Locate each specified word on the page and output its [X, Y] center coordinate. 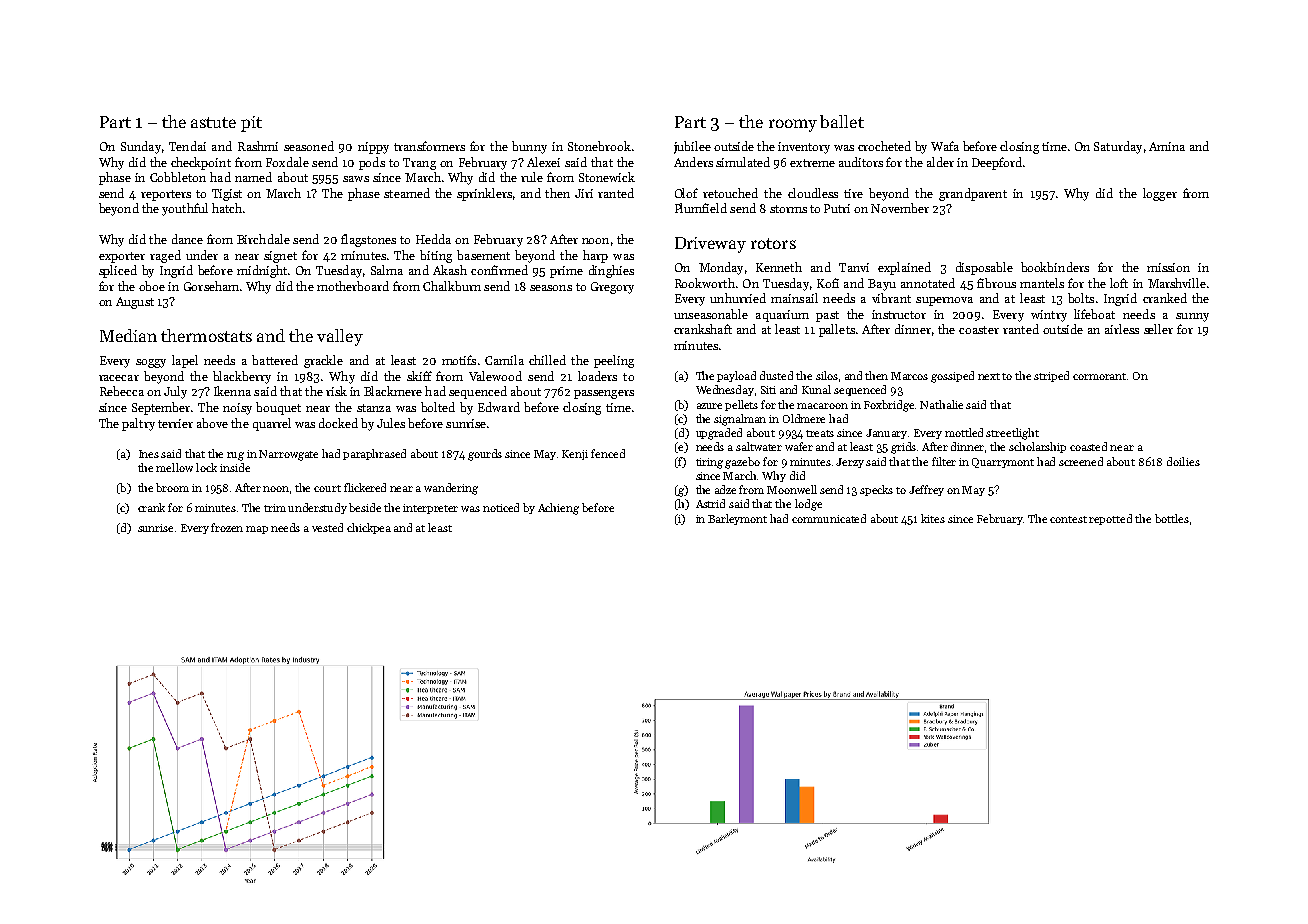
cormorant [1099, 376]
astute [213, 122]
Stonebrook [599, 146]
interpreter [430, 509]
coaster [979, 330]
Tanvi [854, 267]
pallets [837, 330]
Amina [1167, 146]
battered [275, 360]
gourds [485, 455]
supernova [944, 301]
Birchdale [263, 239]
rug [235, 456]
